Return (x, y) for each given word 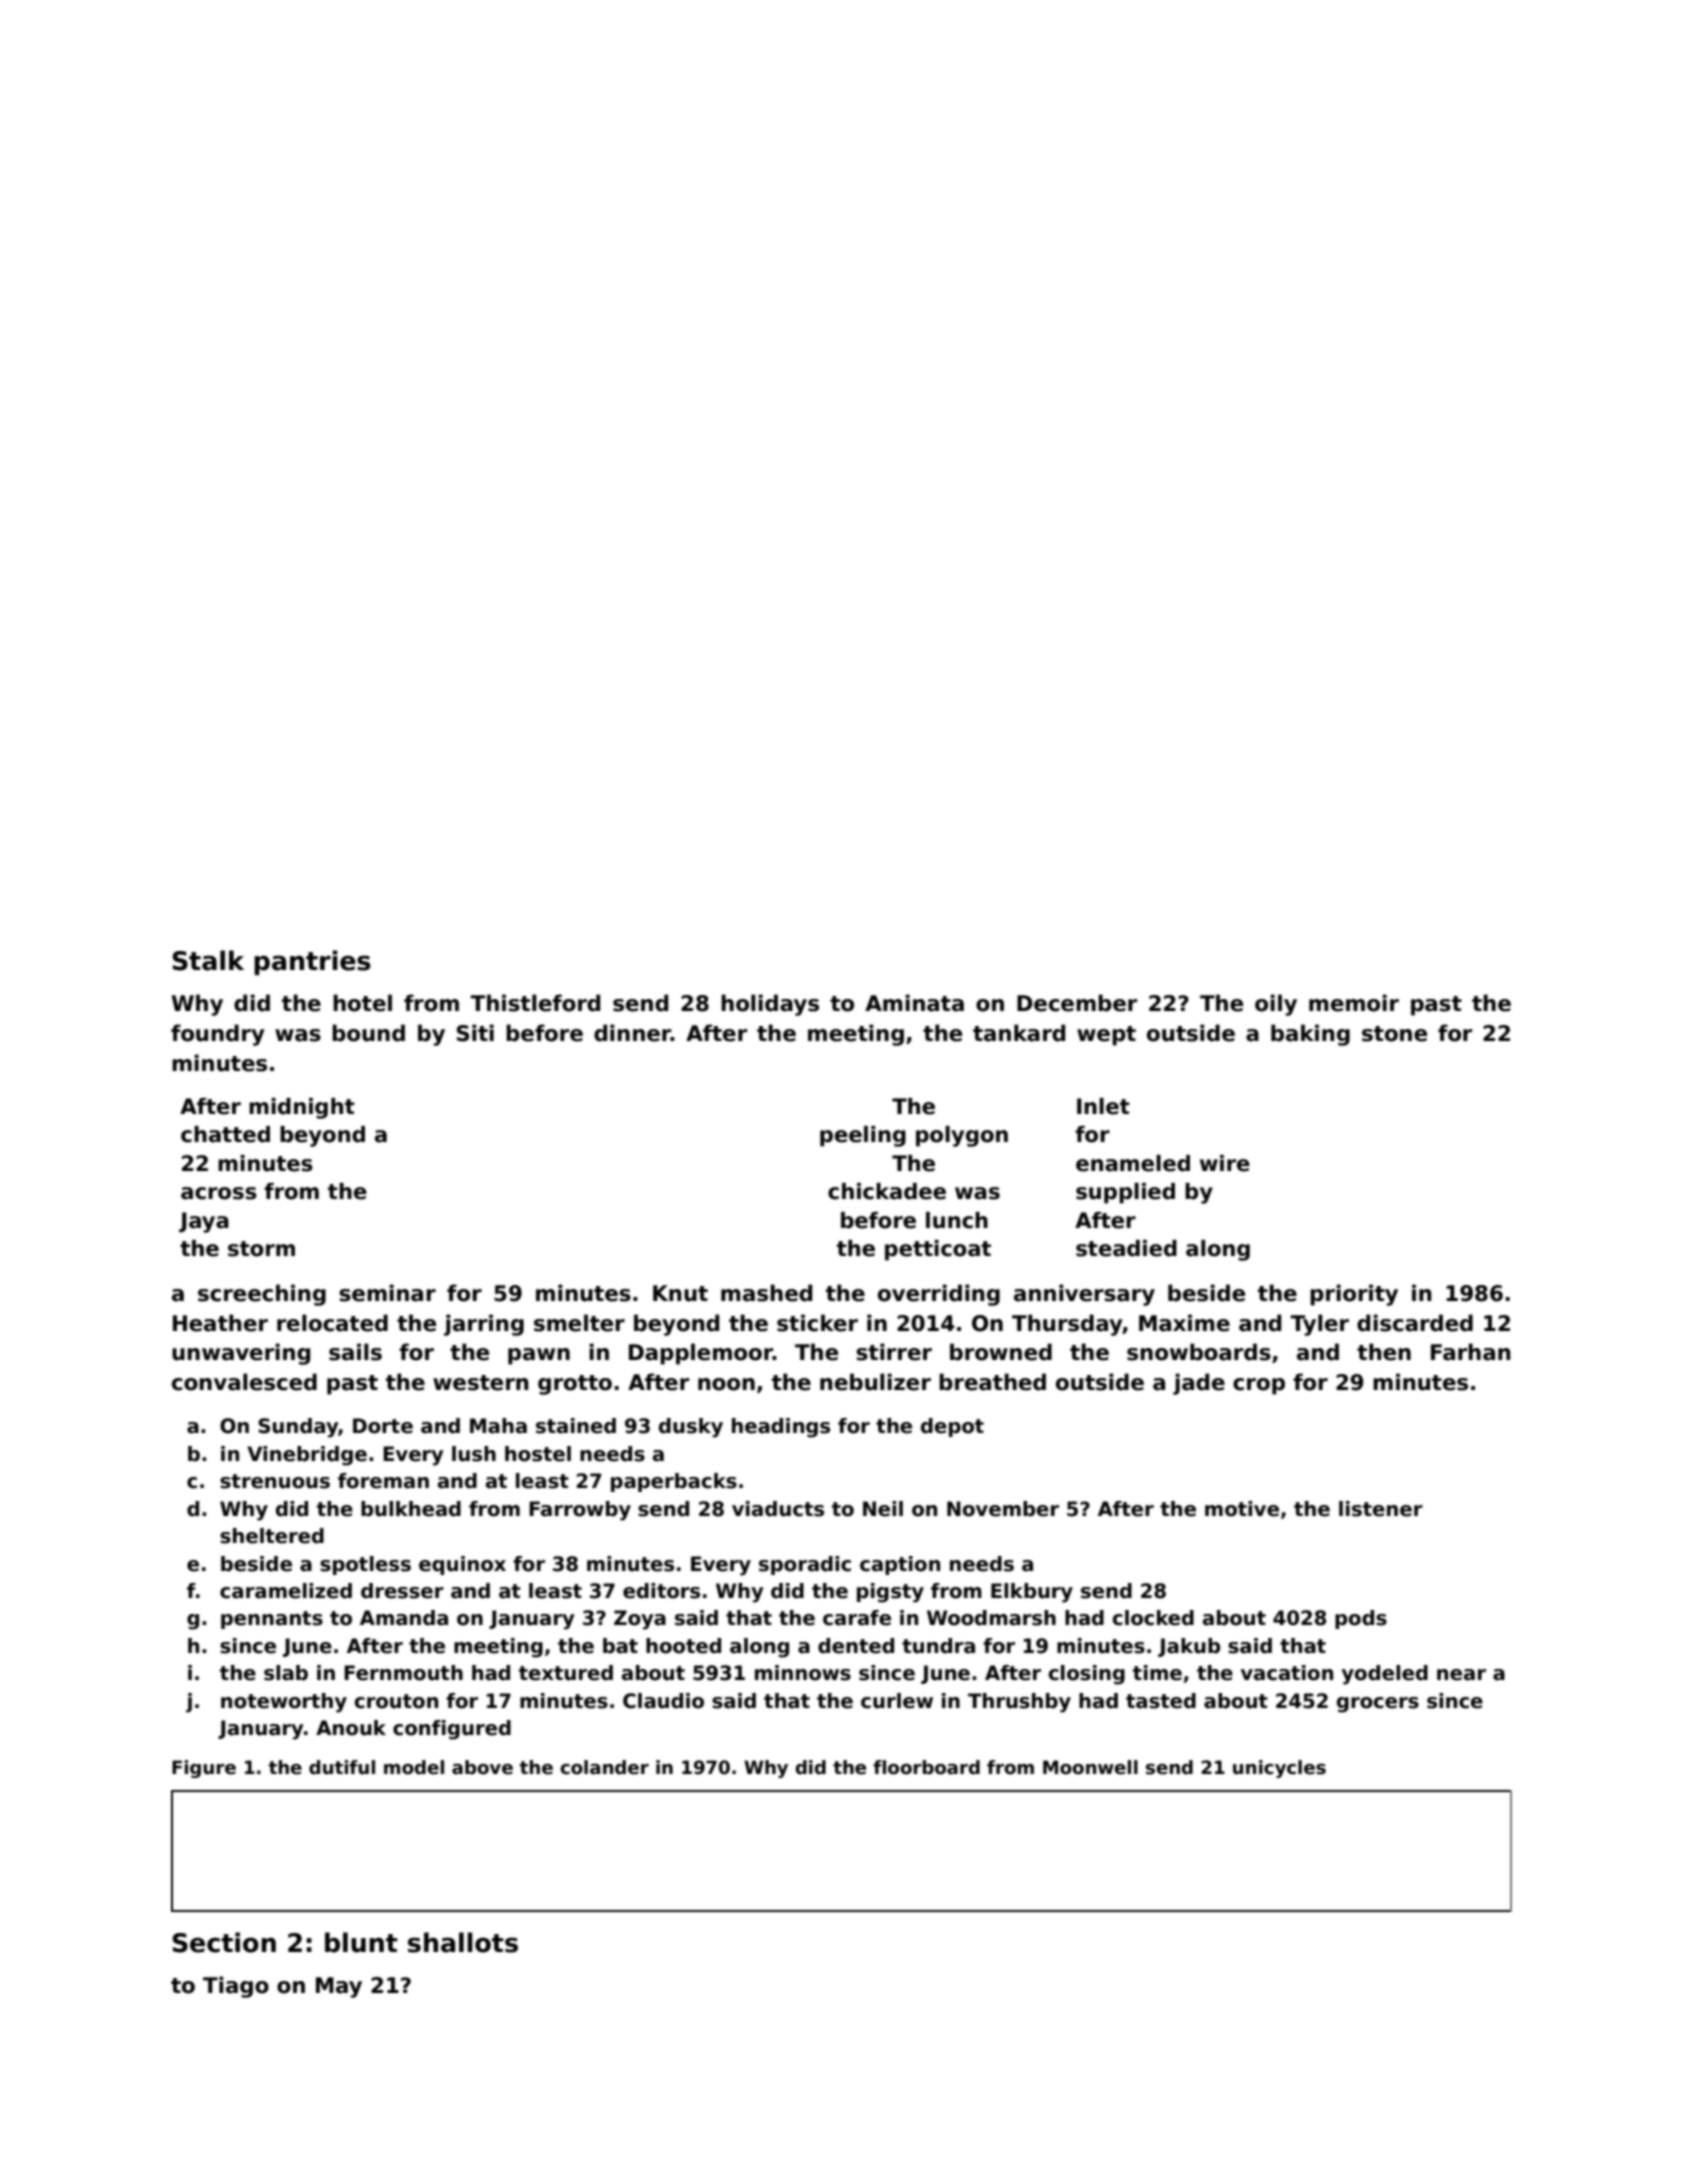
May (339, 1987)
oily (1276, 1005)
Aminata (914, 1003)
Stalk (208, 960)
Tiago (236, 1987)
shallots (463, 1942)
